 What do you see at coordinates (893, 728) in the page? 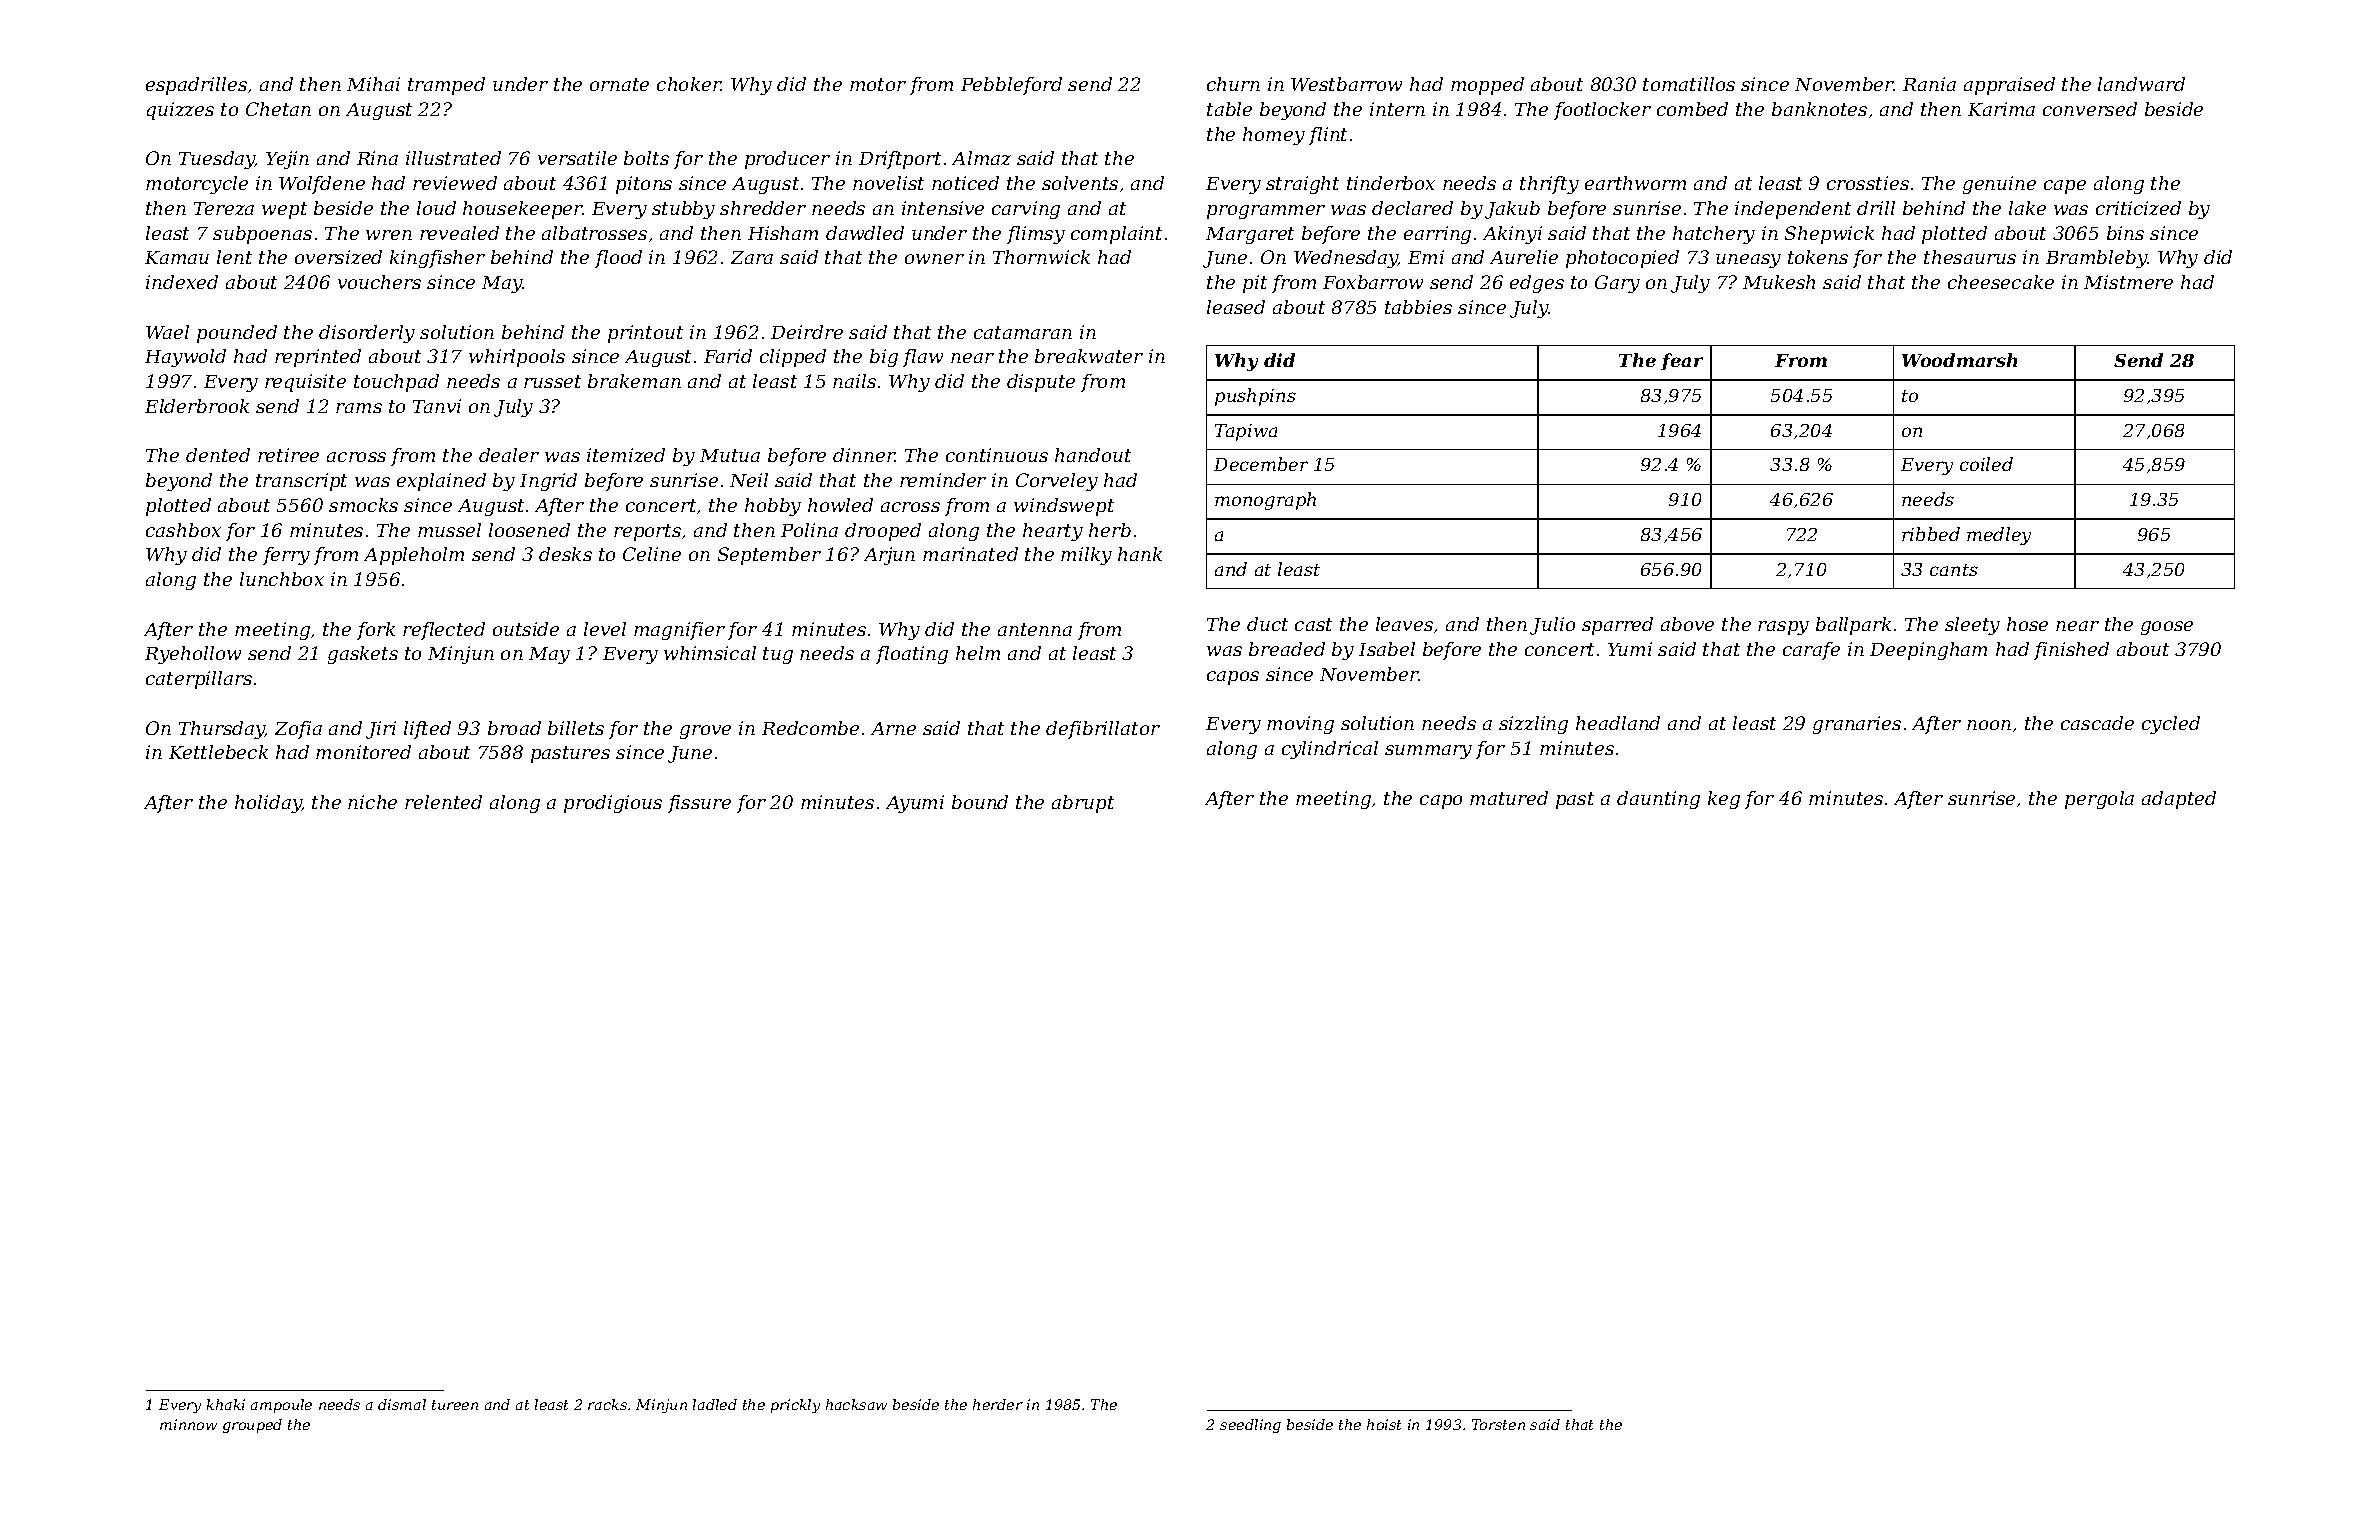
I see `Arne` at bounding box center [893, 728].
